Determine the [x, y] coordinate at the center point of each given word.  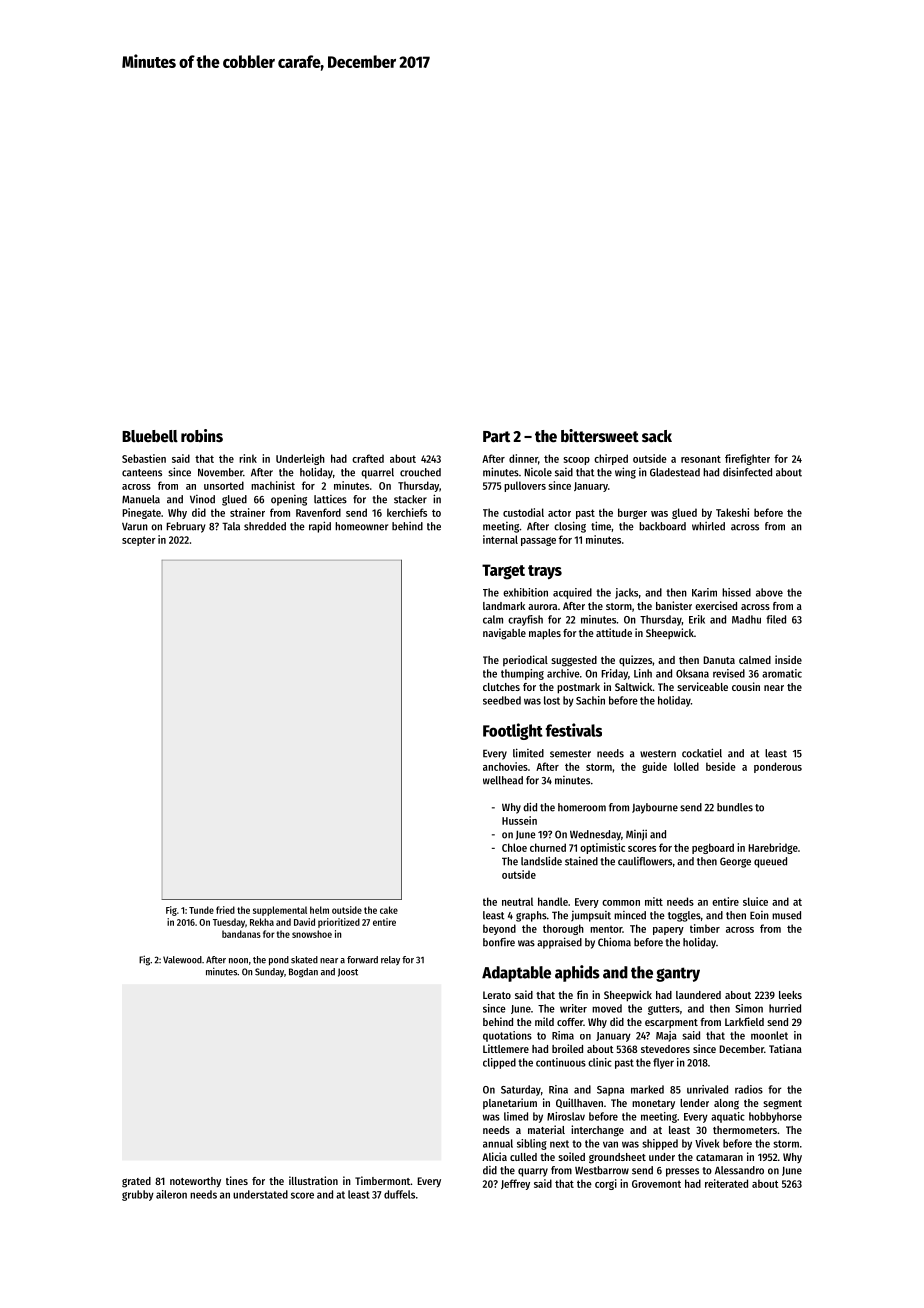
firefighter [747, 459]
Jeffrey [515, 1184]
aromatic [782, 673]
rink [248, 458]
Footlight [513, 731]
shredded [265, 526]
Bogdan [303, 973]
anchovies [505, 766]
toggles [684, 916]
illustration [313, 1180]
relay [390, 960]
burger [632, 513]
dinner [523, 458]
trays [545, 572]
